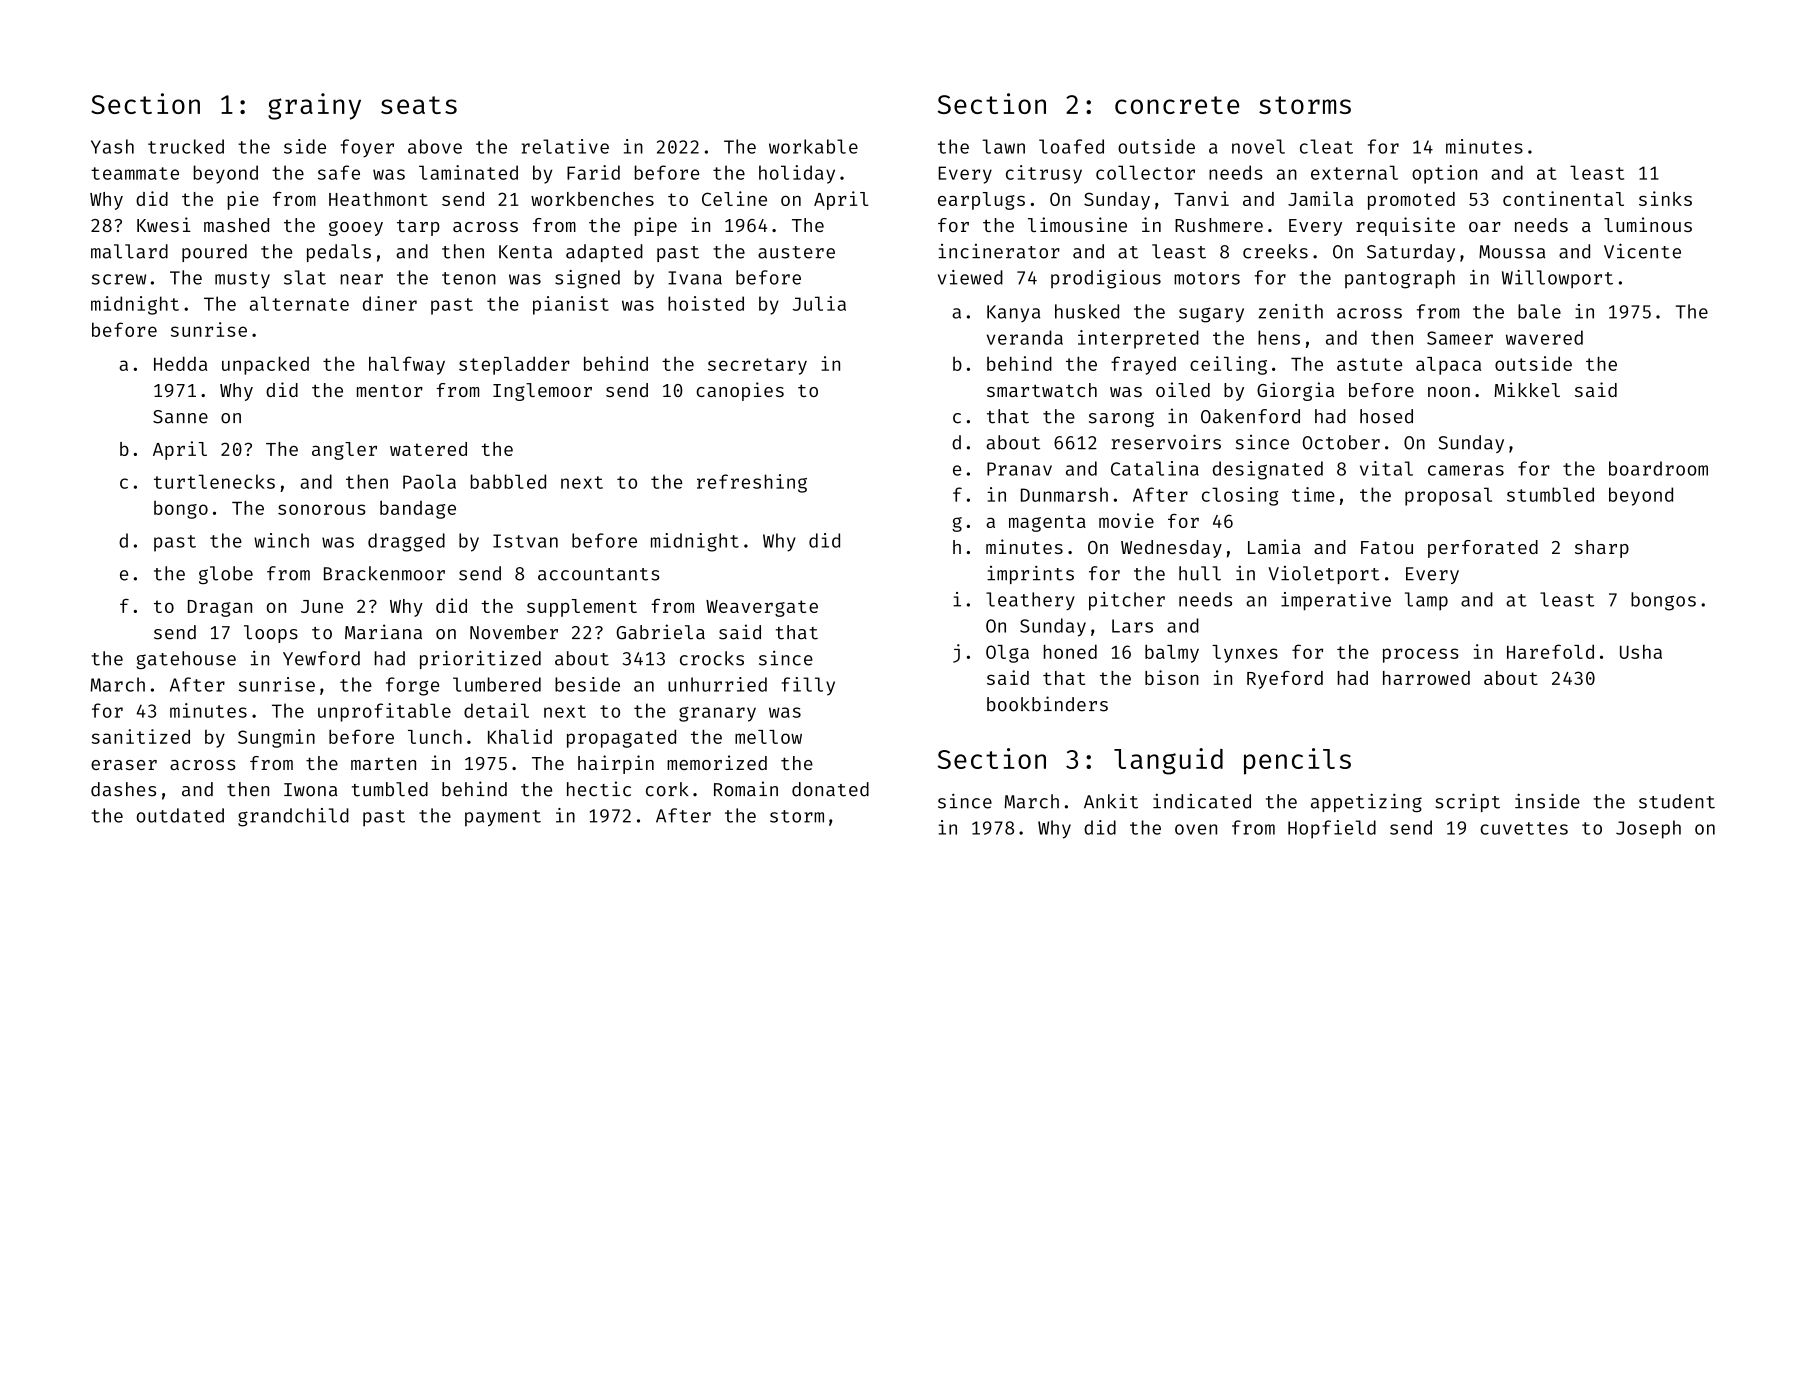 The image size is (1809, 1397). What do you see at coordinates (752, 483) in the screenshot?
I see `refreshing` at bounding box center [752, 483].
